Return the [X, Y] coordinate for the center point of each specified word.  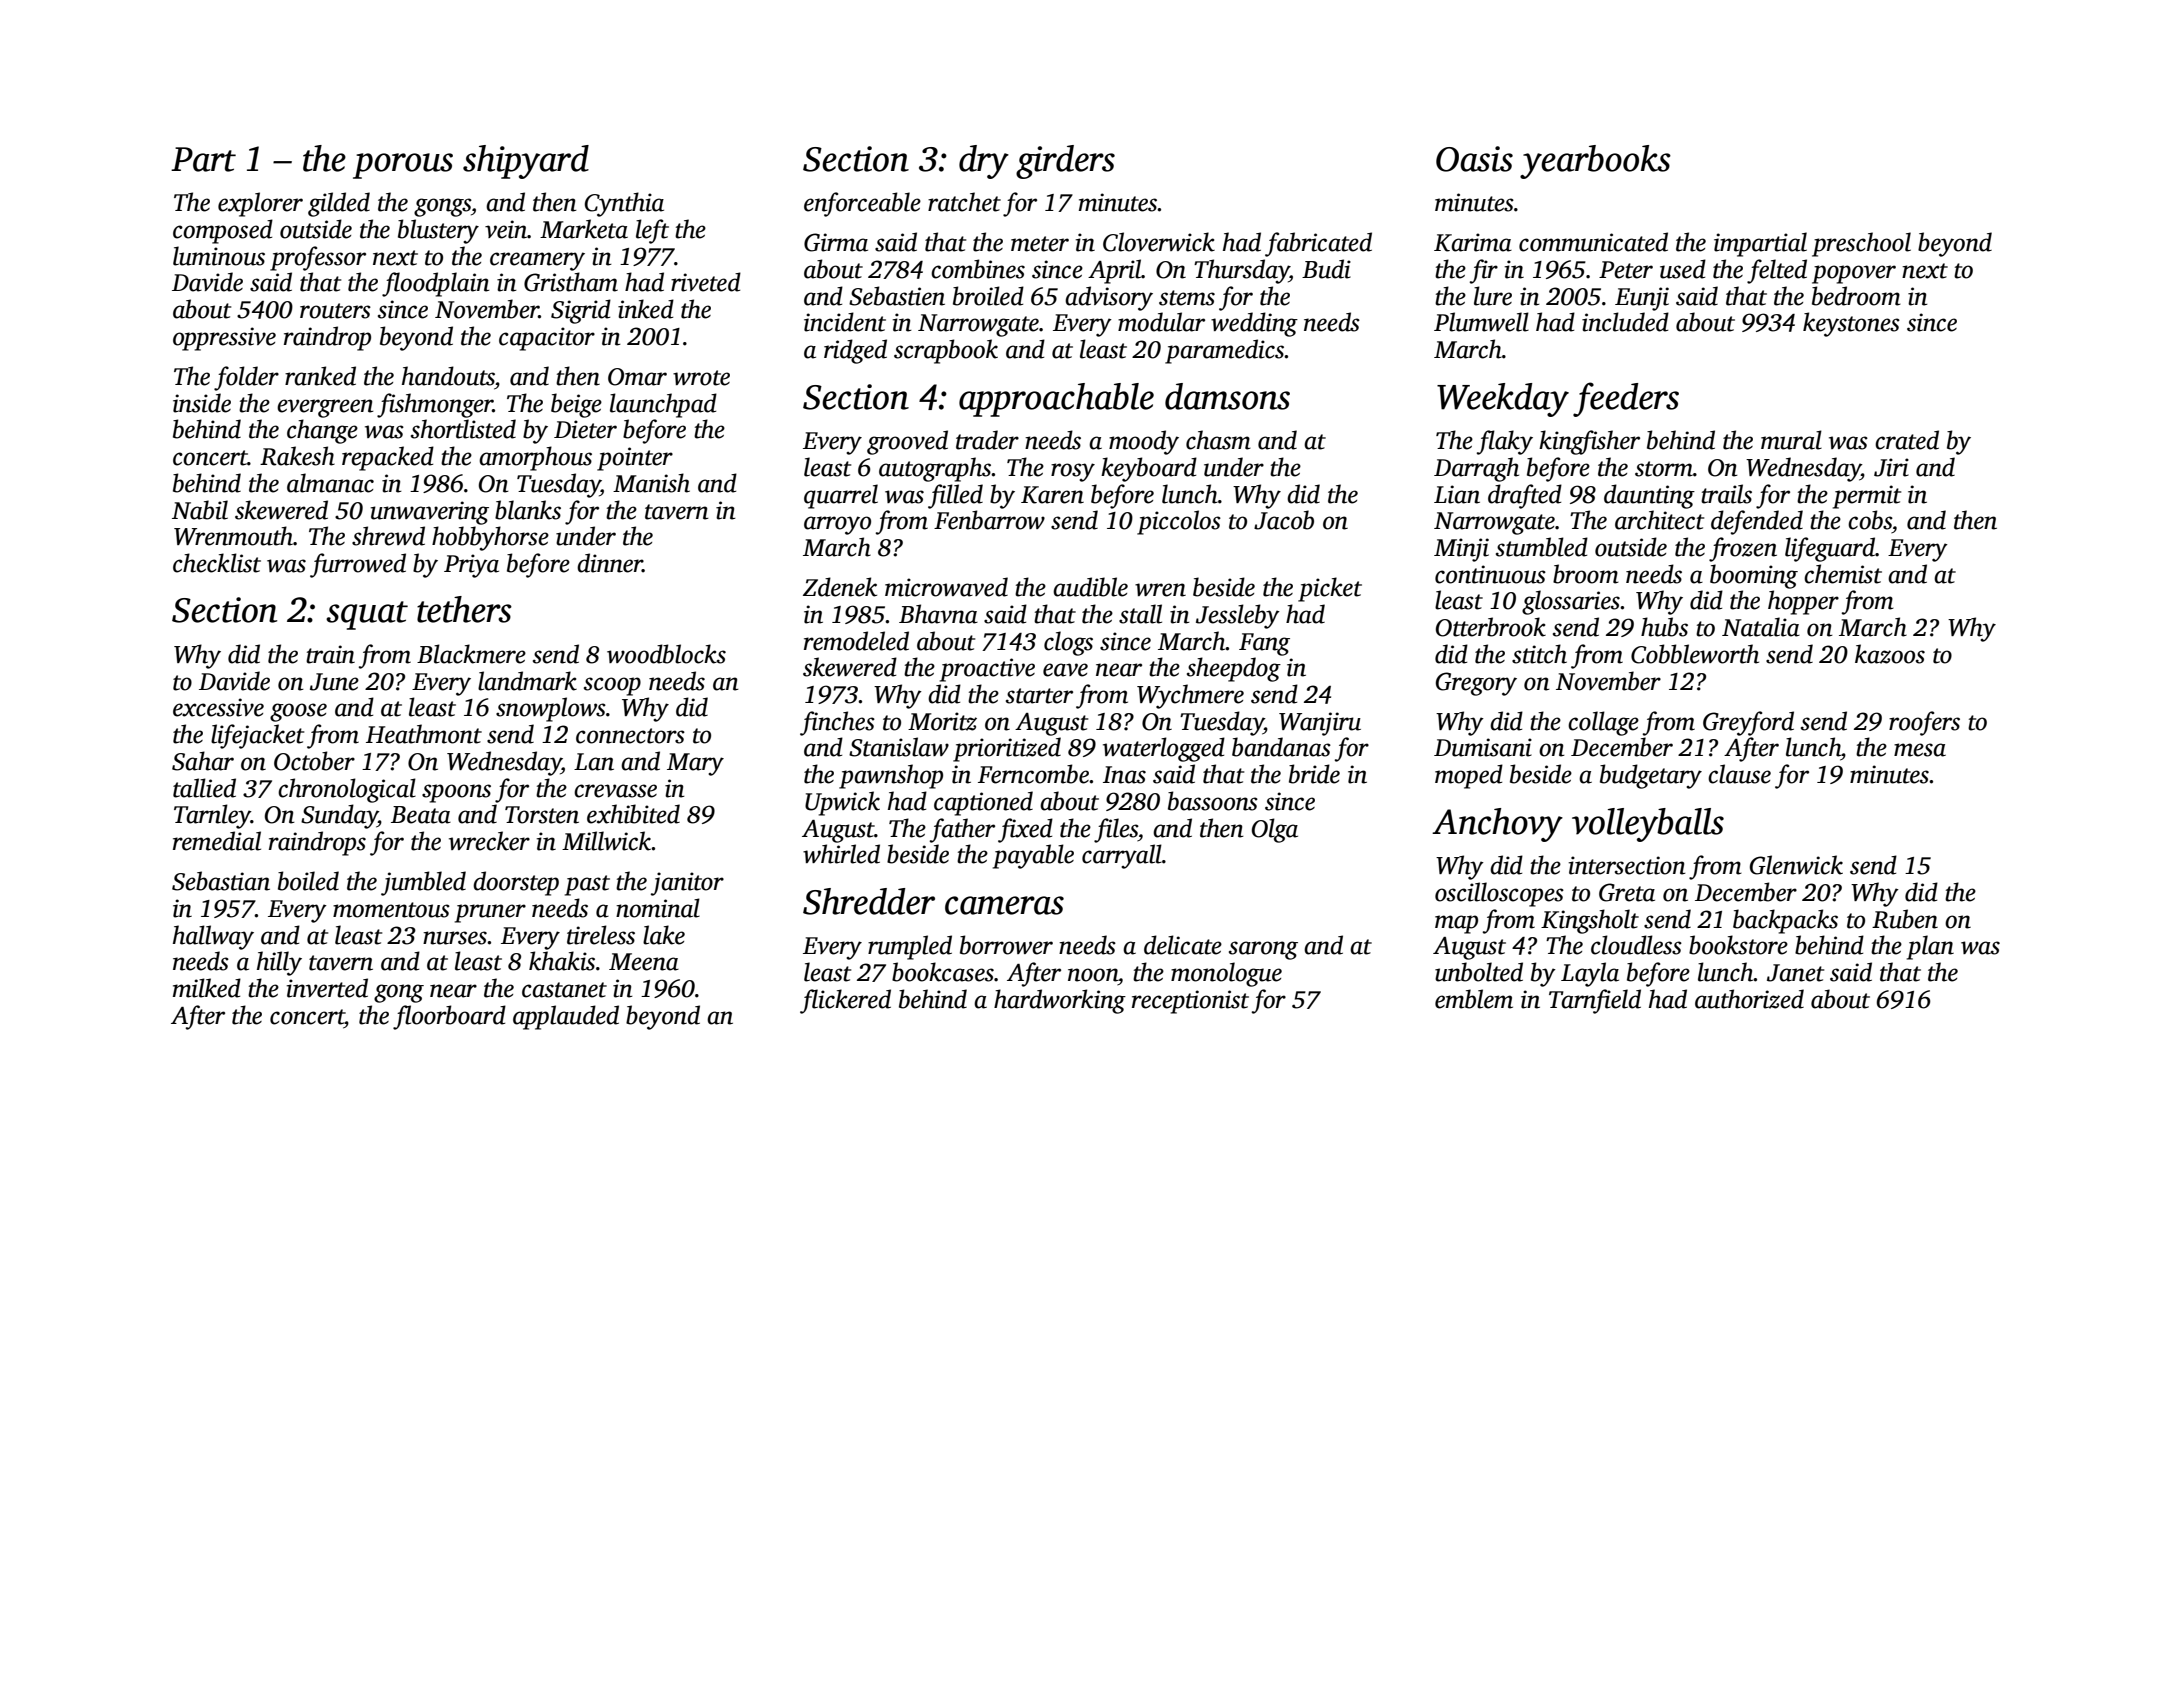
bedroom [1856, 296]
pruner [490, 913]
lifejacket [257, 736]
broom [1586, 574]
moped [1469, 776]
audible [1090, 587]
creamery [537, 261]
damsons [1227, 396]
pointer [635, 459]
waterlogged [1164, 749]
